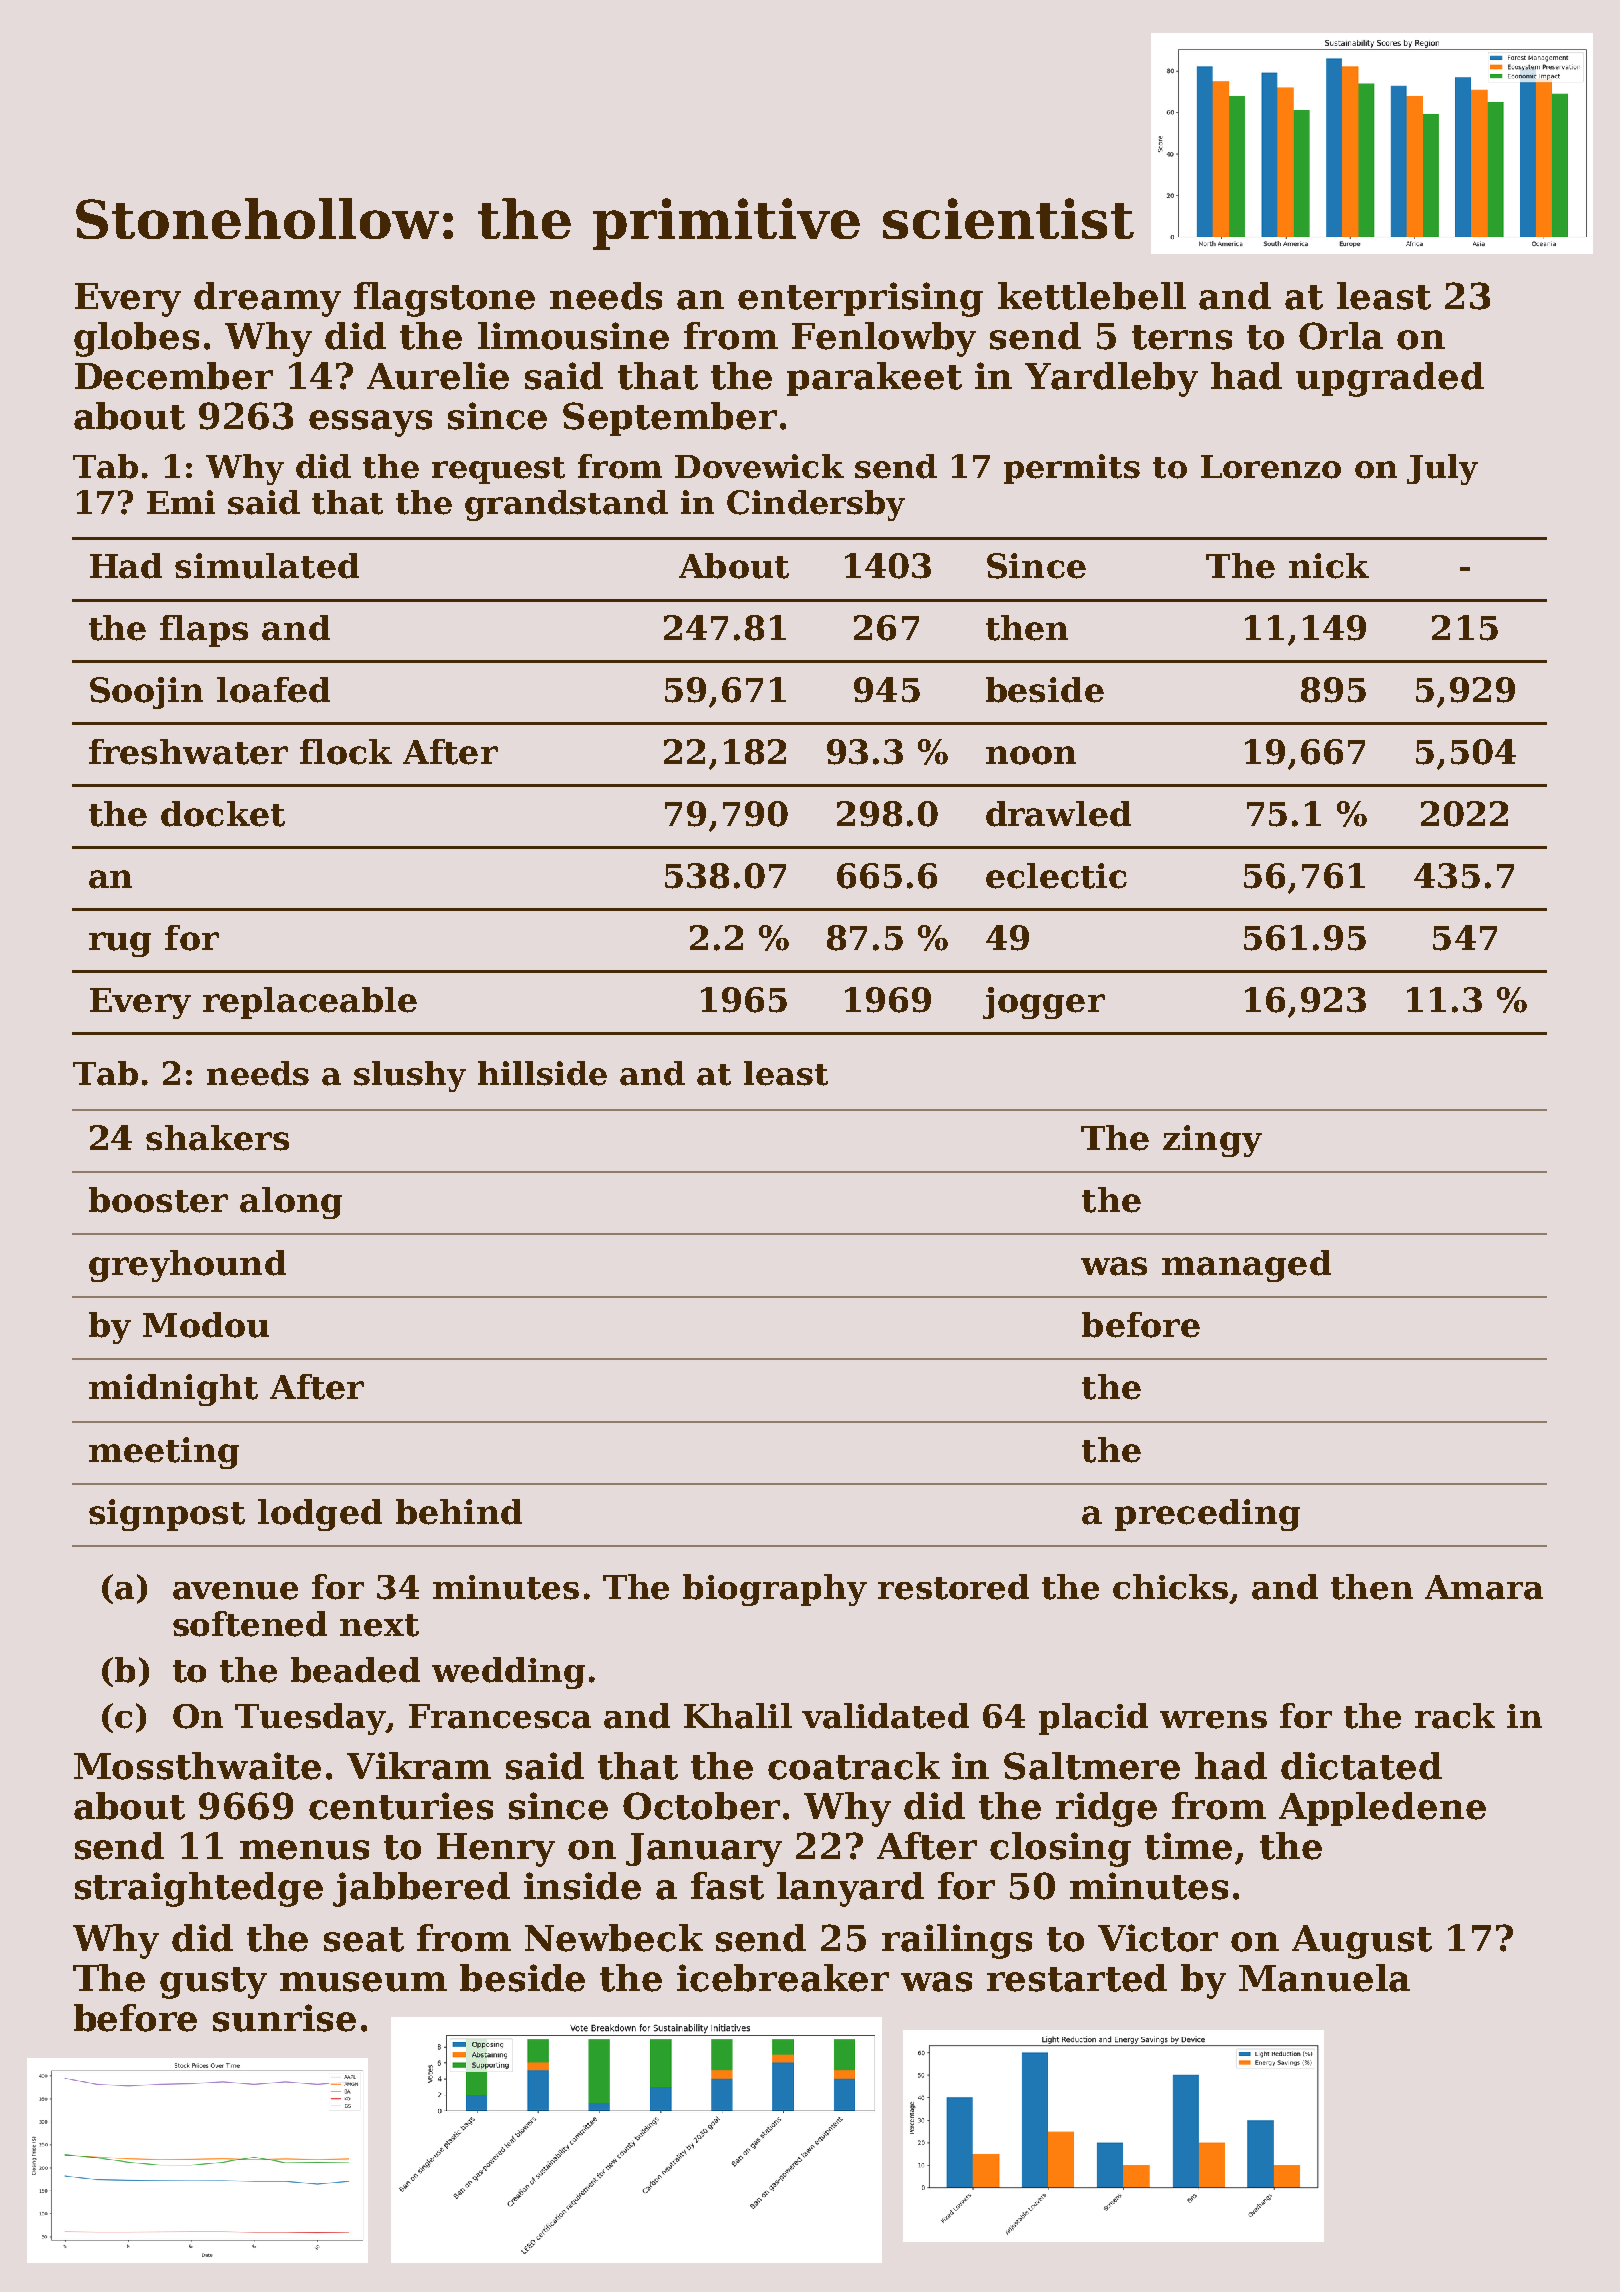 This image has height=2292, width=1620. Describe the element at coordinates (213, 1983) in the image. I see `gusty` at that location.
